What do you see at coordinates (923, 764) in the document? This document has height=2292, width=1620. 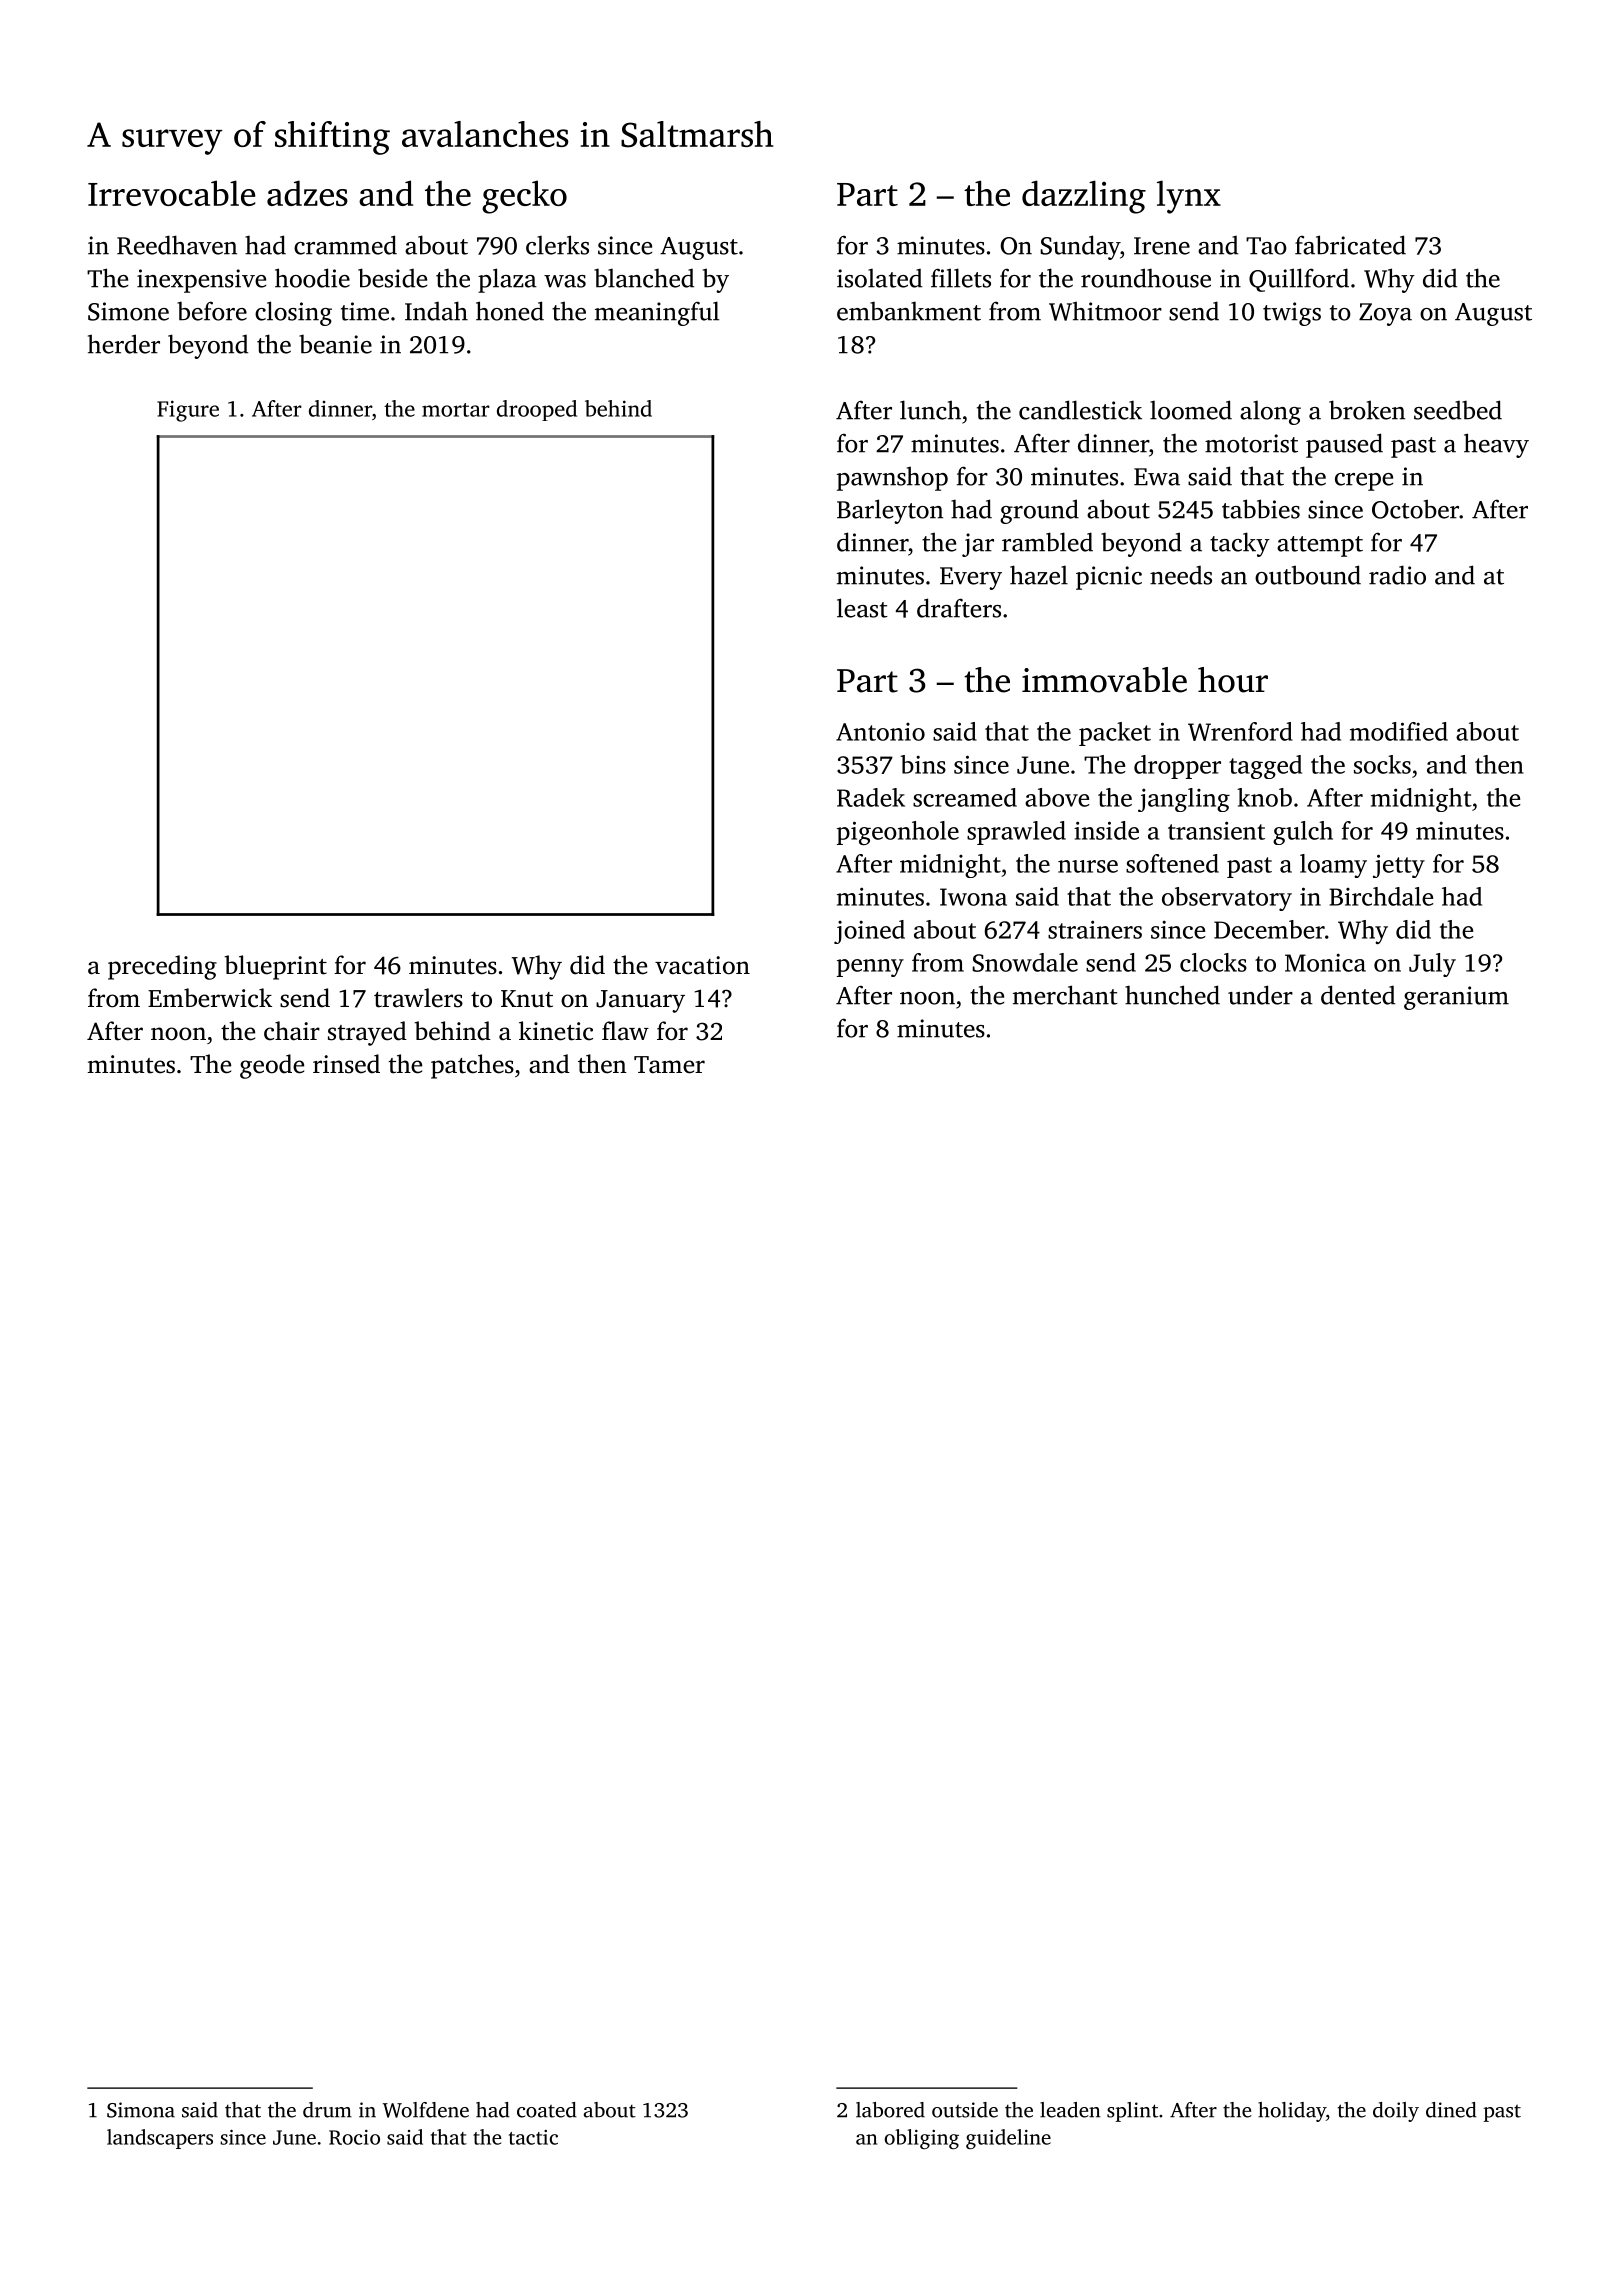 I see `bins` at bounding box center [923, 764].
